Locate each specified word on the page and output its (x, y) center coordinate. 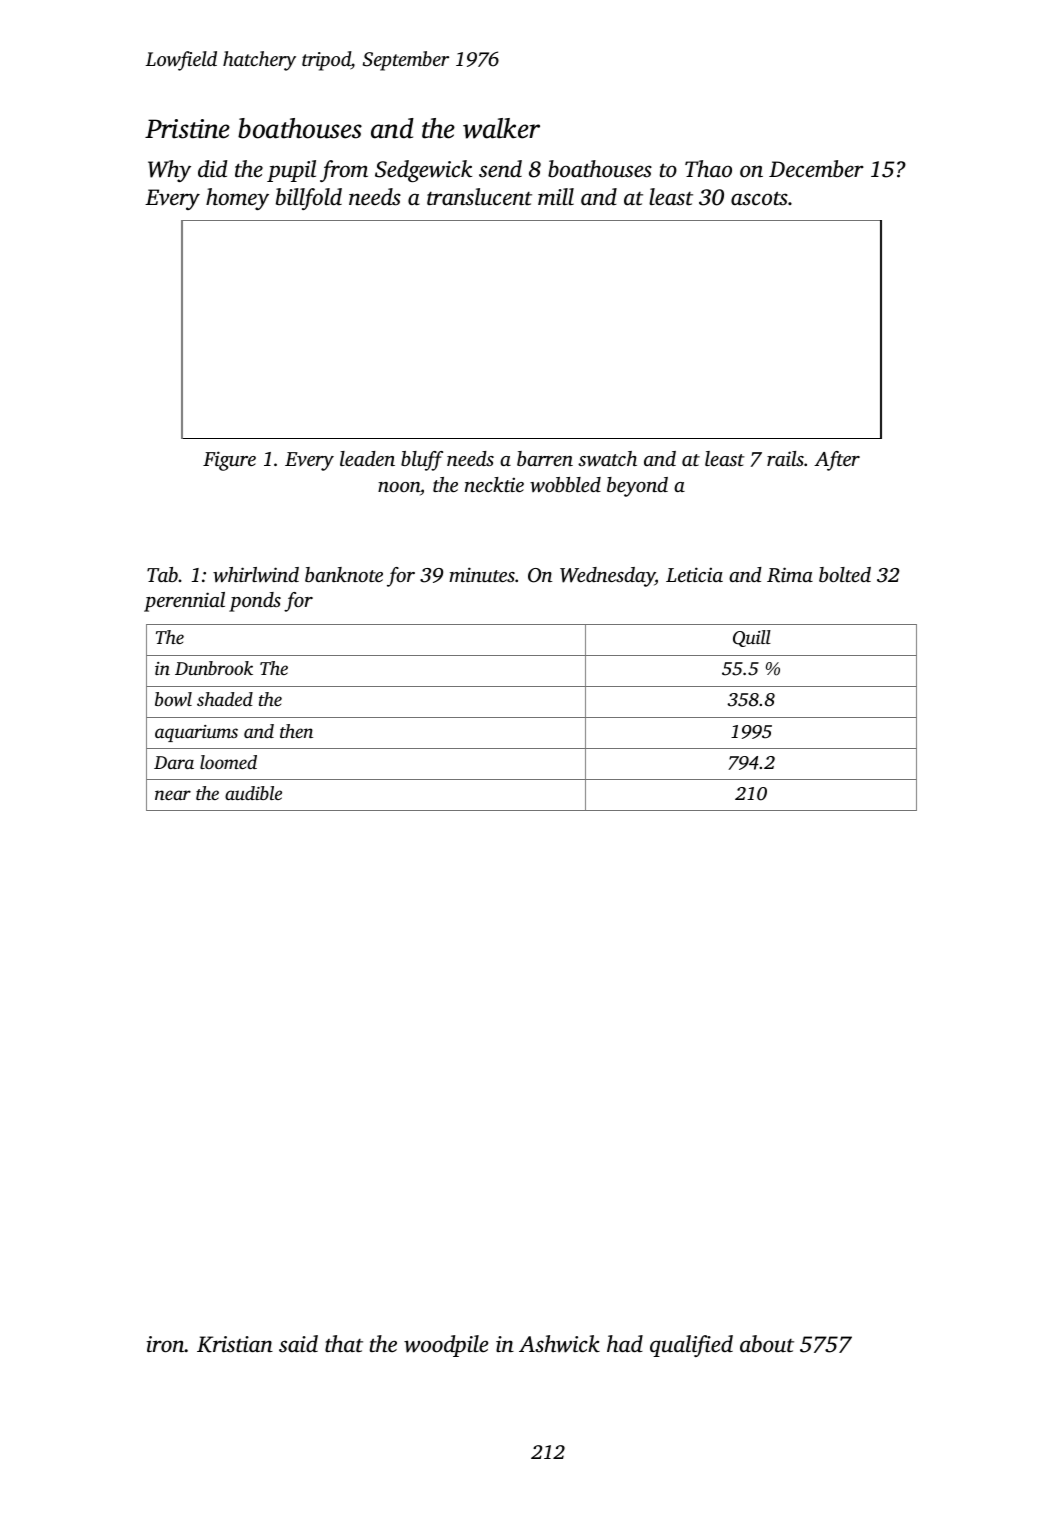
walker (501, 128)
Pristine (187, 129)
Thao (708, 168)
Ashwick (559, 1344)
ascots (759, 198)
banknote (344, 574)
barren (545, 458)
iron (165, 1344)
